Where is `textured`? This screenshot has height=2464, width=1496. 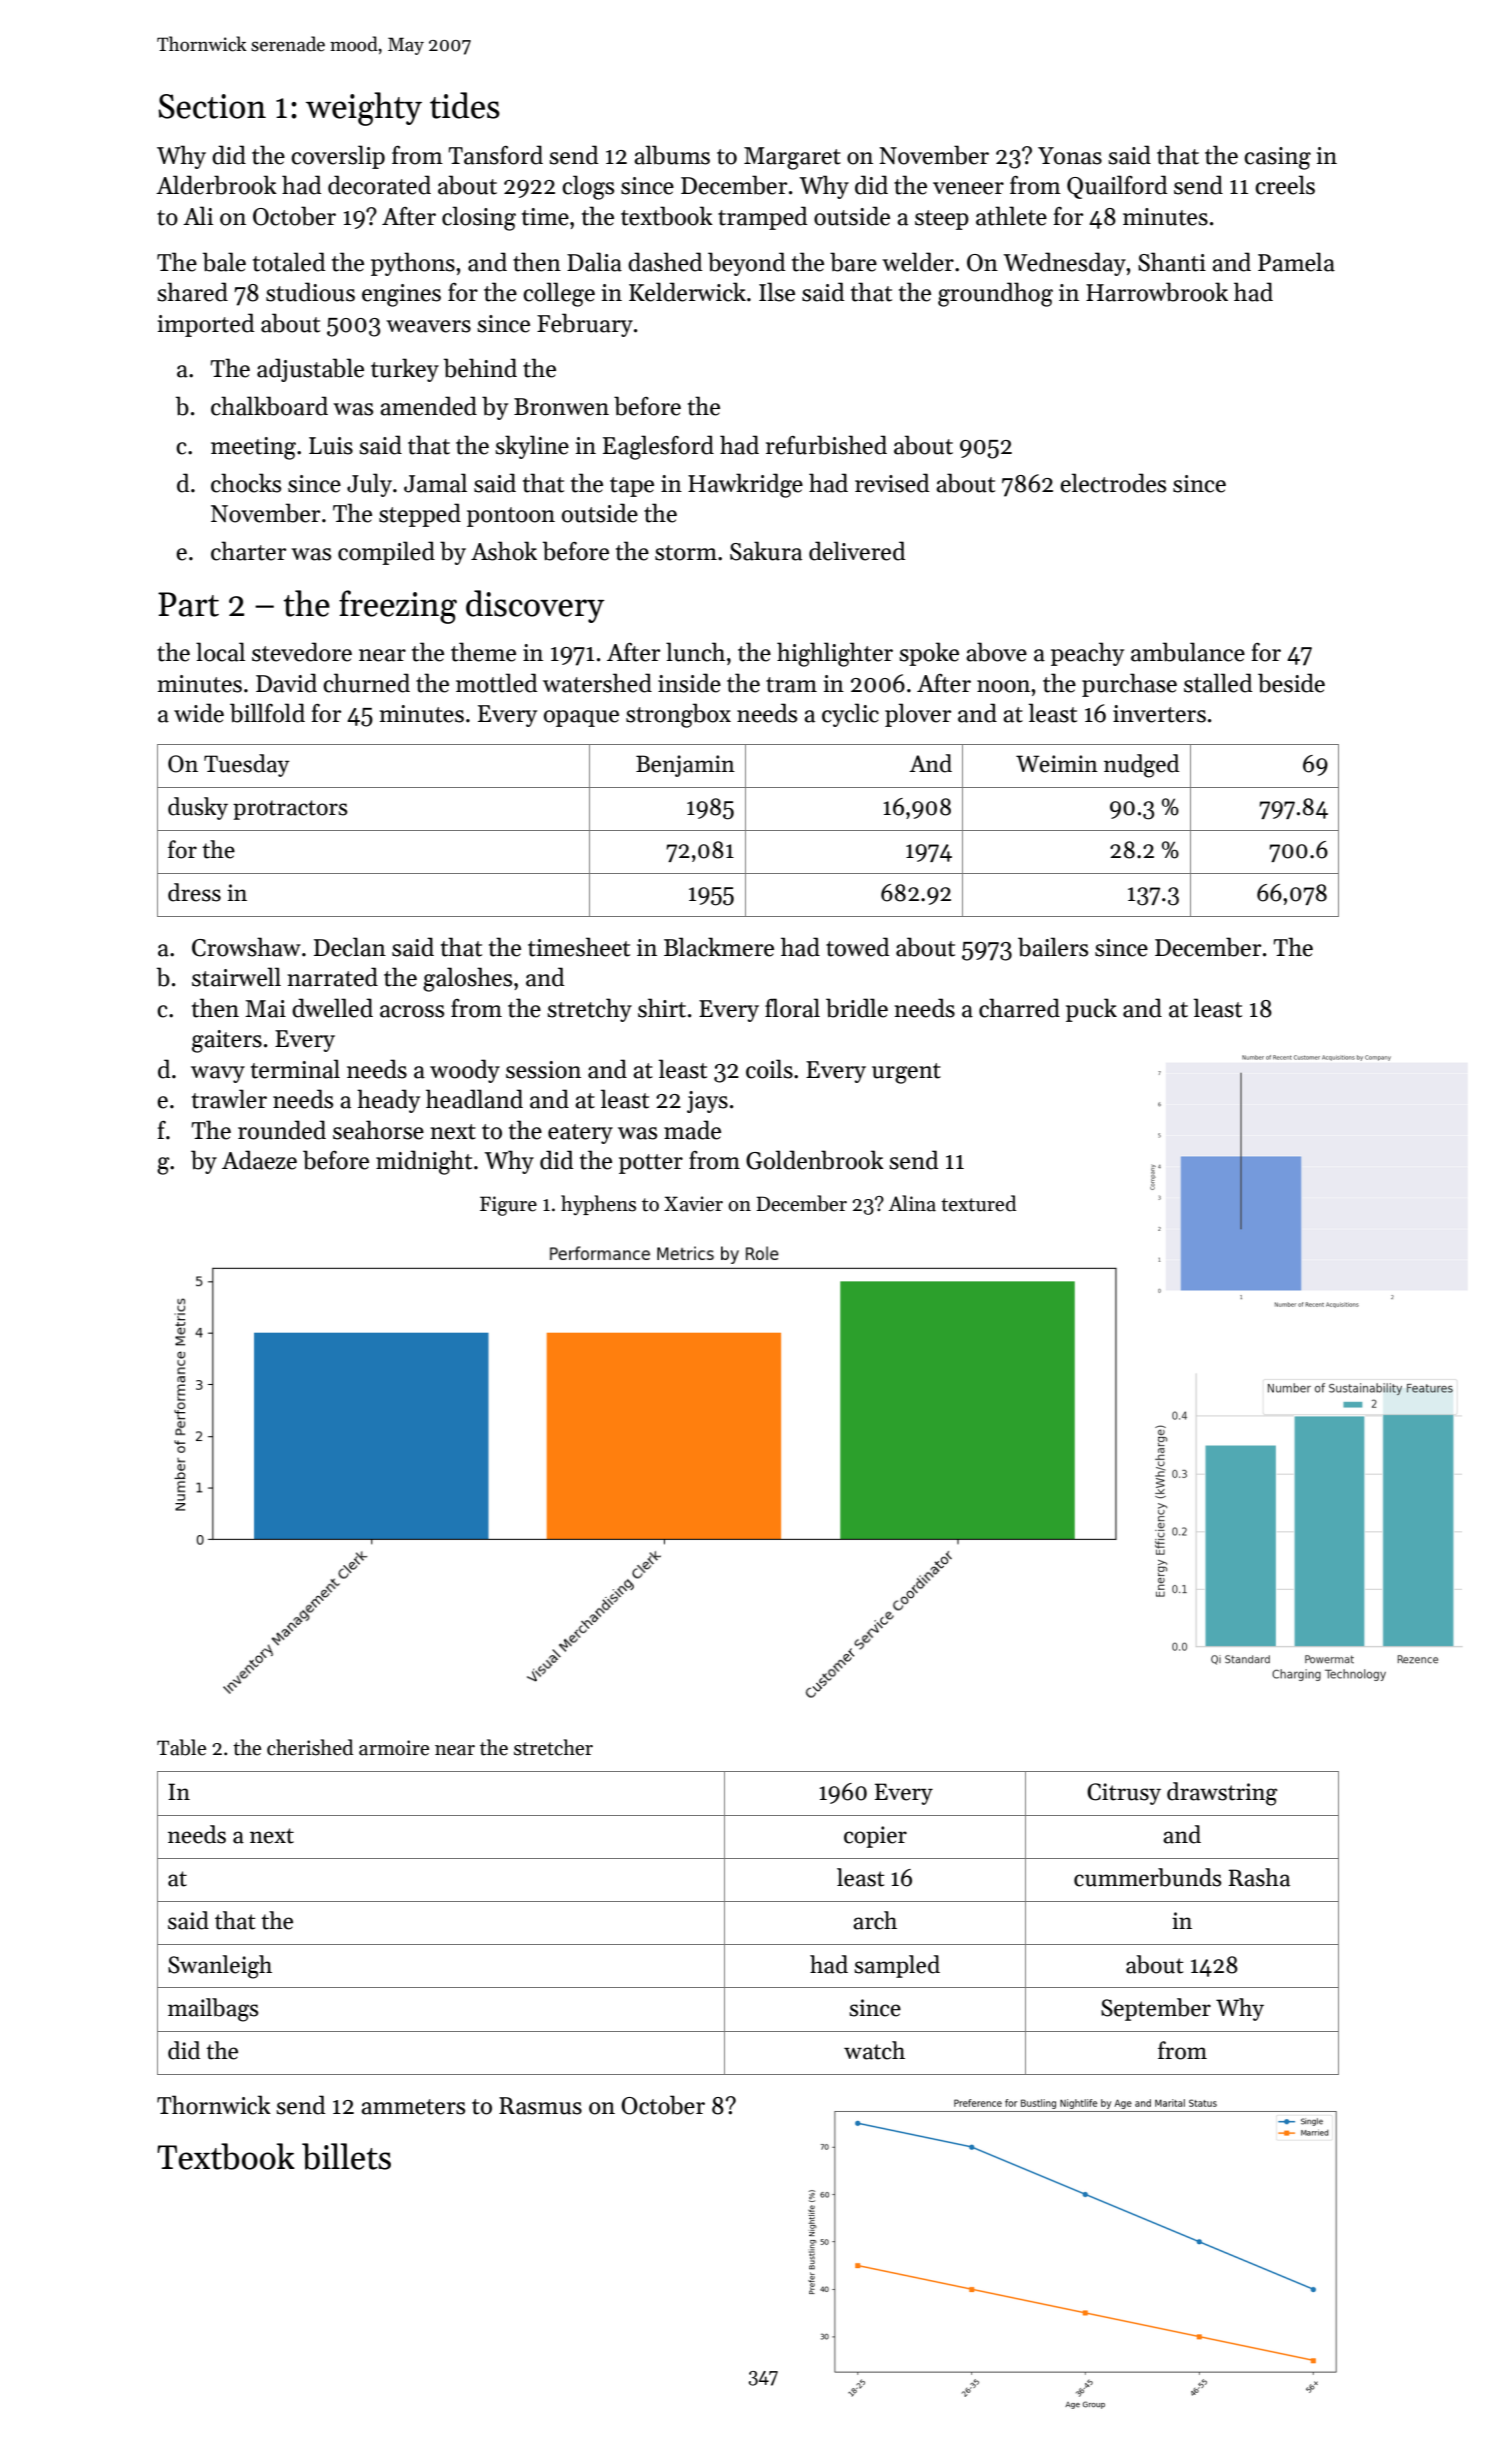 textured is located at coordinates (978, 1203).
